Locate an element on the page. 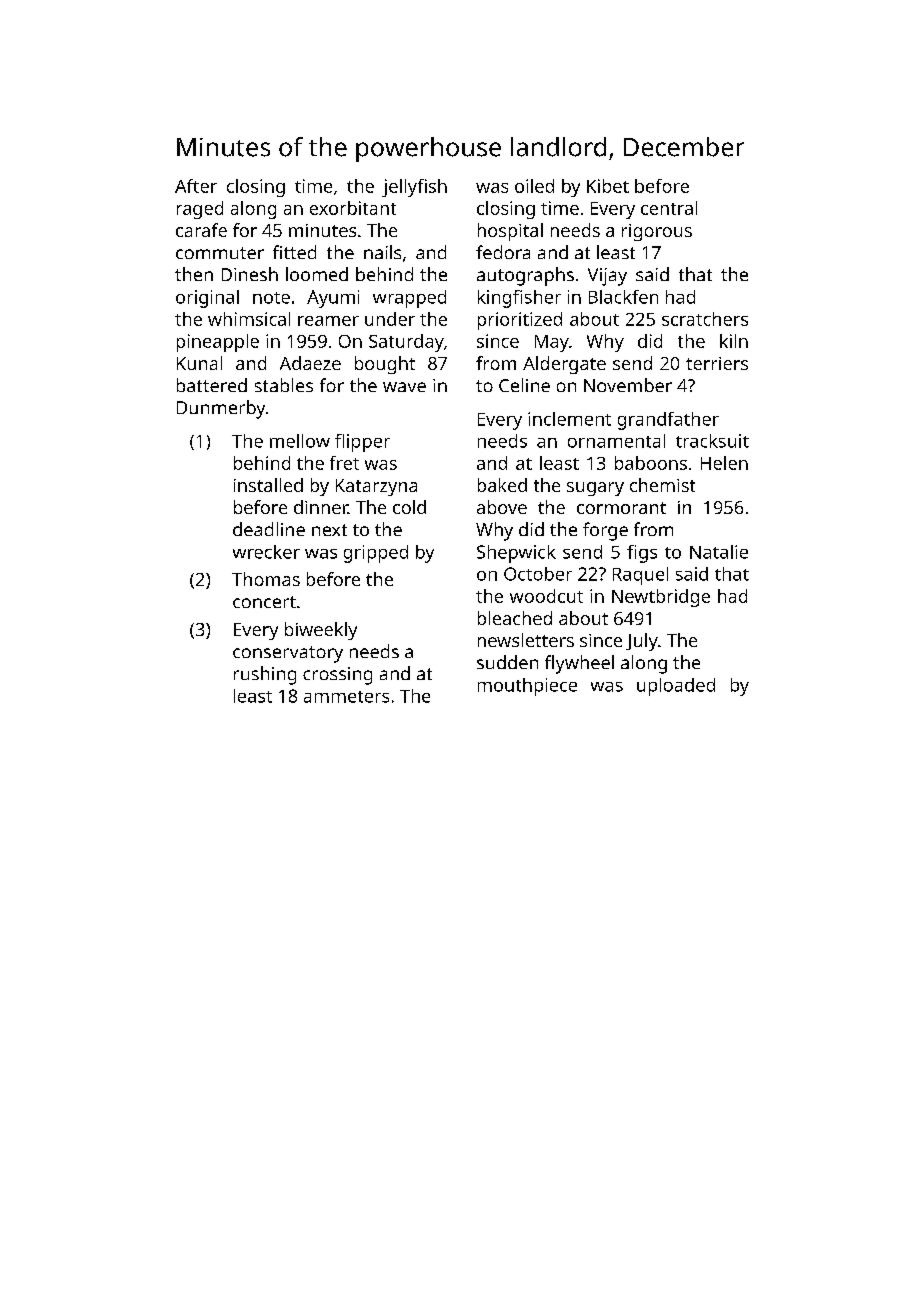  kingfisher is located at coordinates (519, 299).
